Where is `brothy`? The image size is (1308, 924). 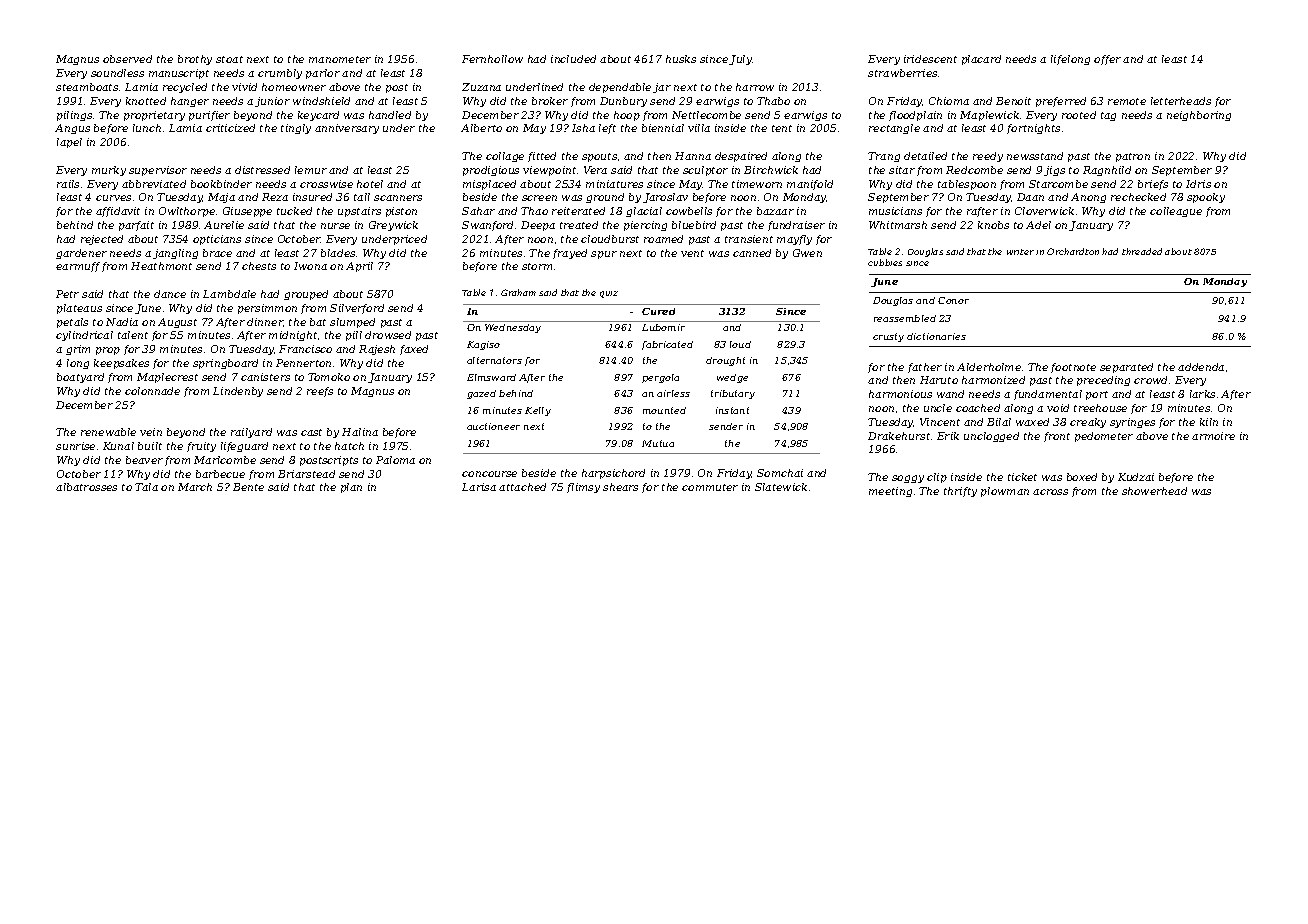
brothy is located at coordinates (195, 60).
